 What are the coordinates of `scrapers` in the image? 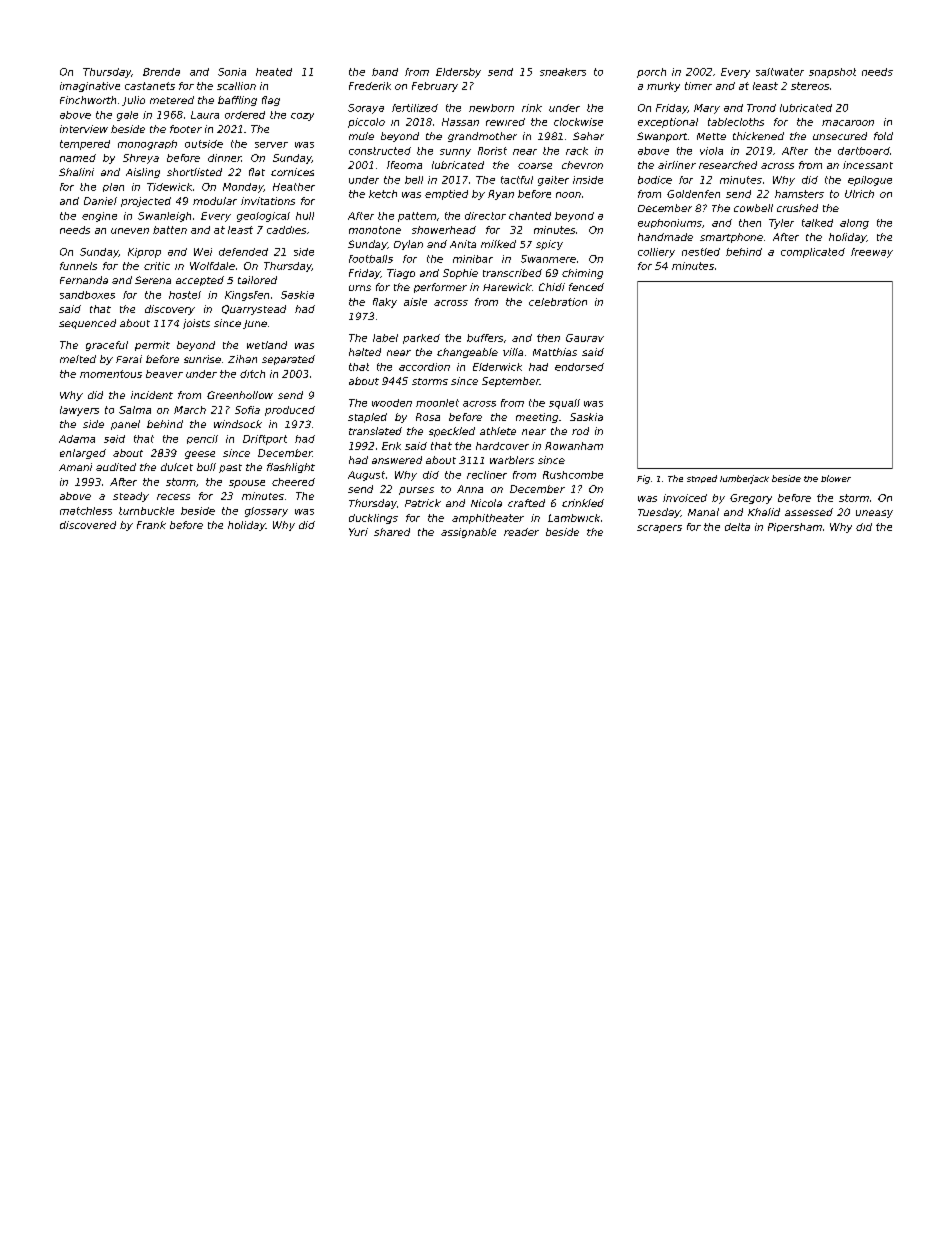 It's located at (659, 529).
